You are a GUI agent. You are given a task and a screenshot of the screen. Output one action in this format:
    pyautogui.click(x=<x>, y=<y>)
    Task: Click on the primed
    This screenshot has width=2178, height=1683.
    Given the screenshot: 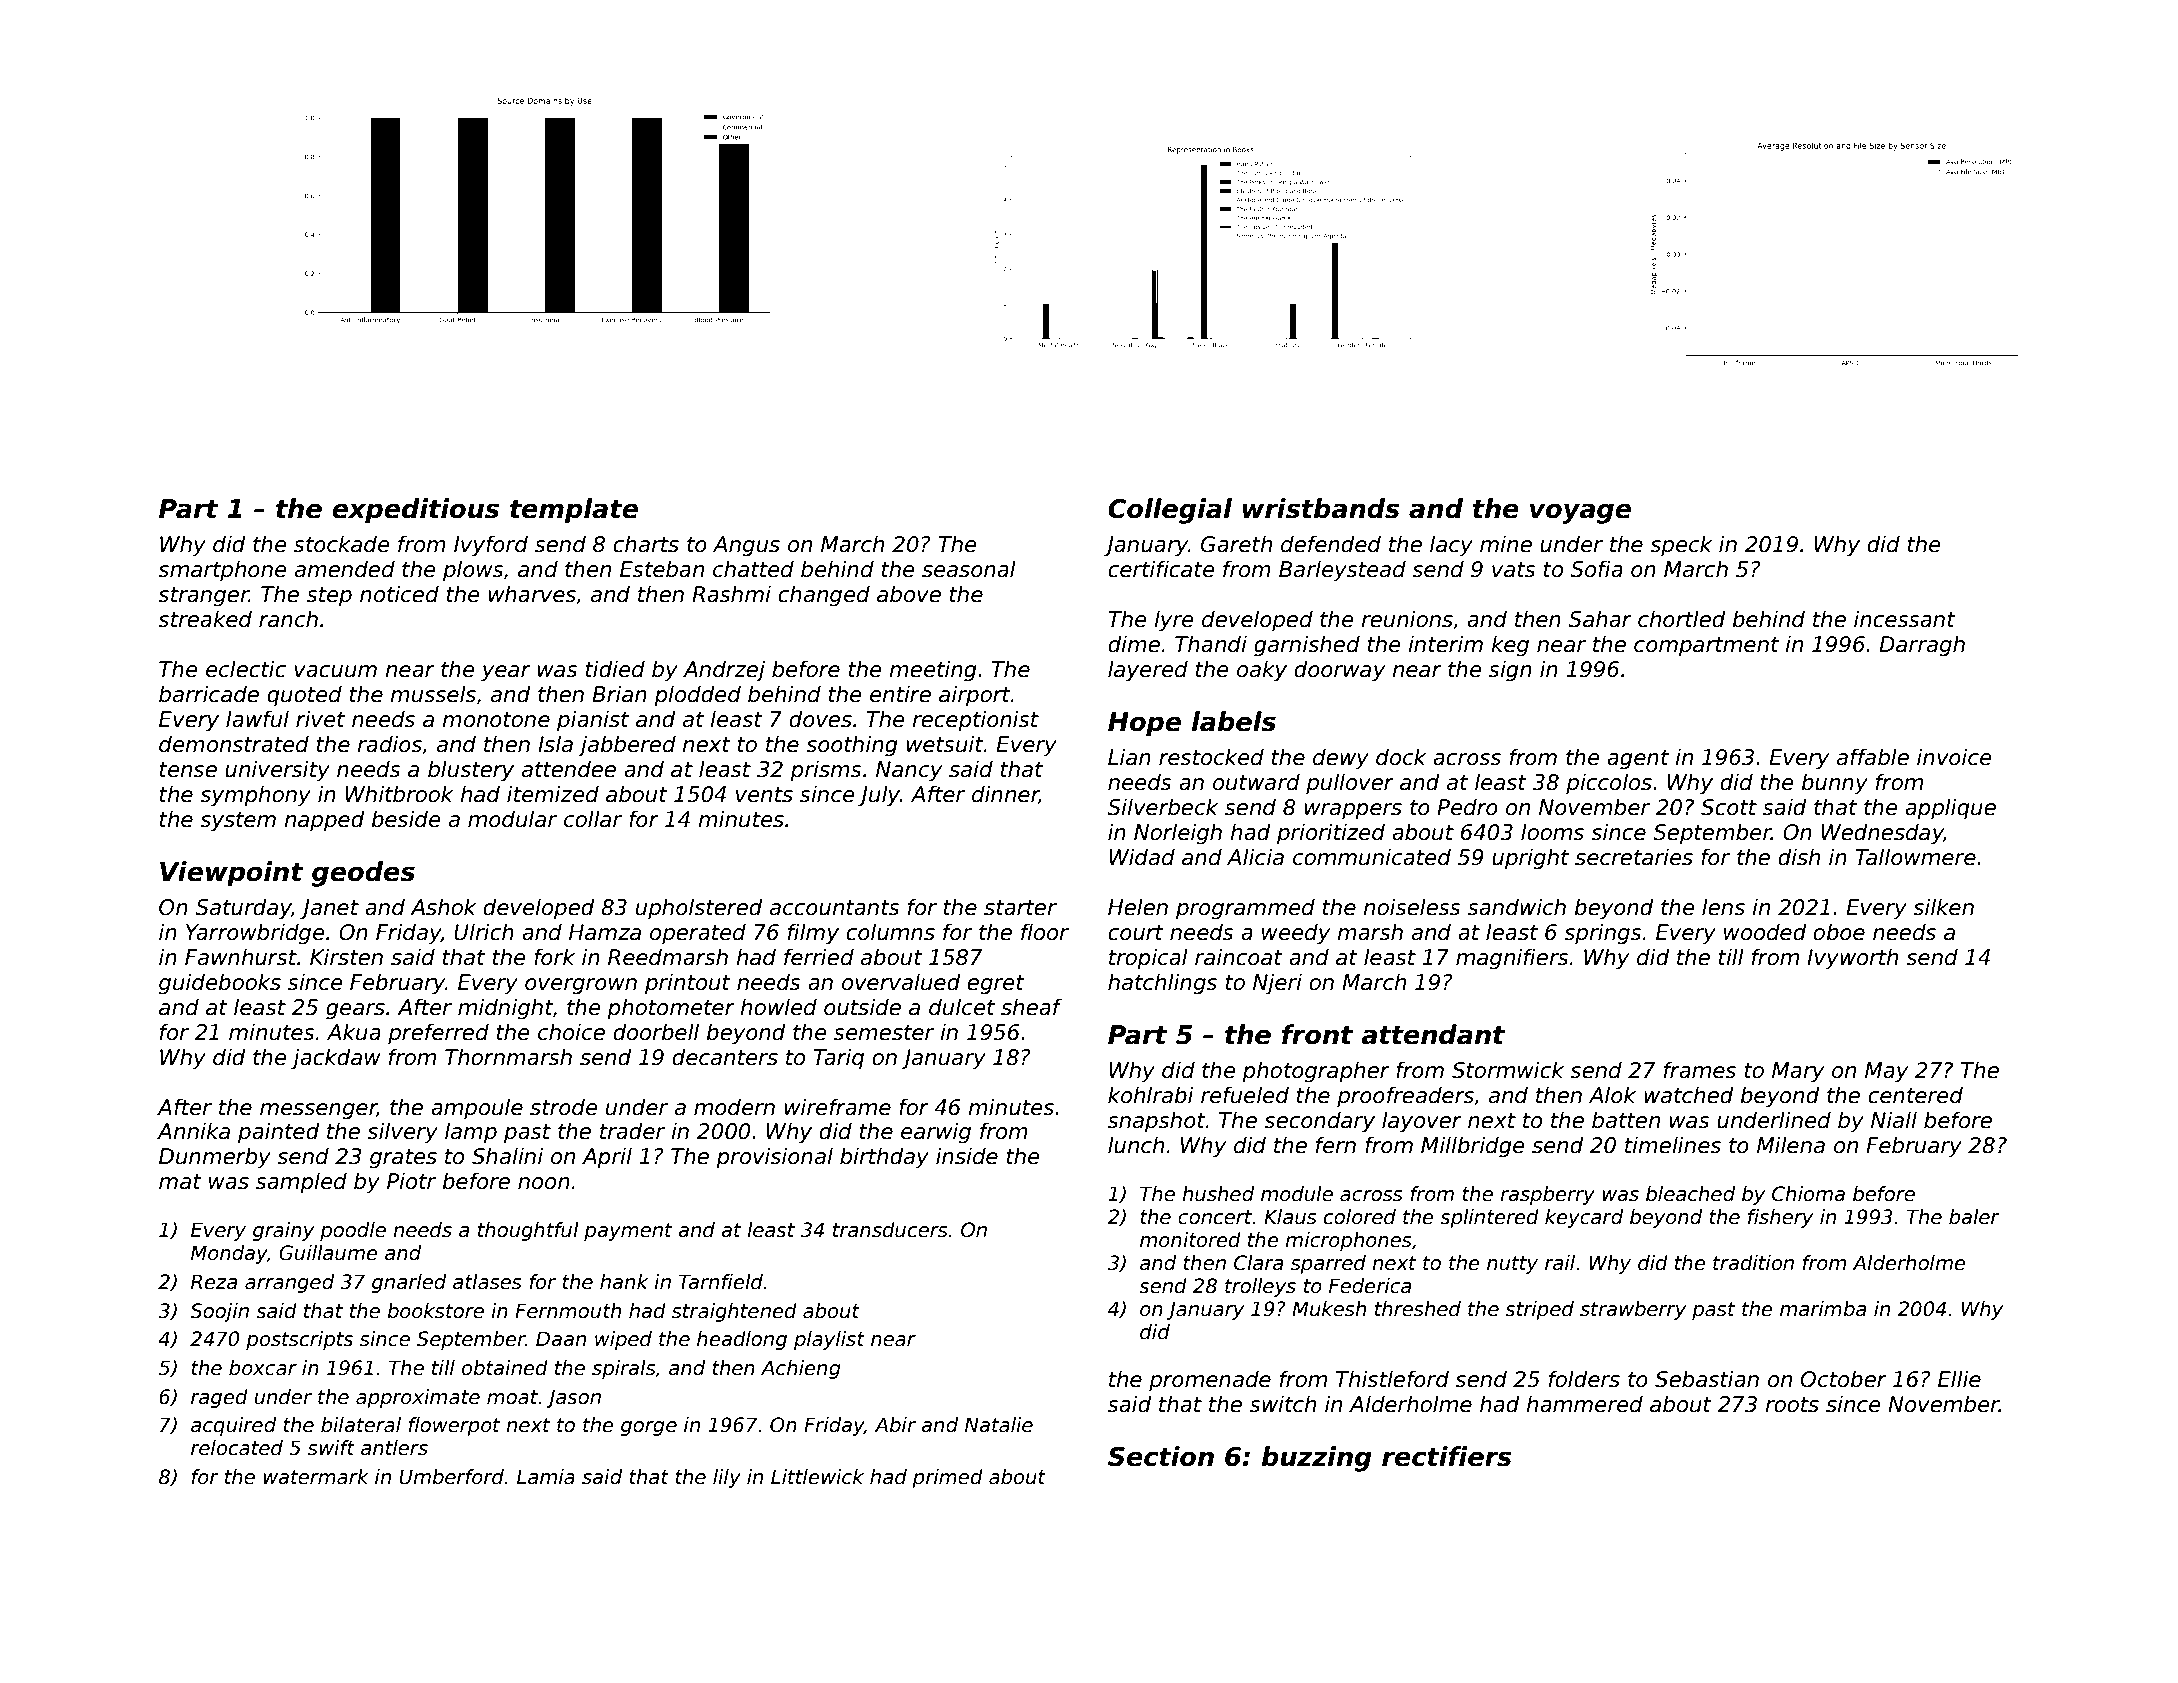 What is the action you would take?
    pyautogui.click(x=947, y=1478)
